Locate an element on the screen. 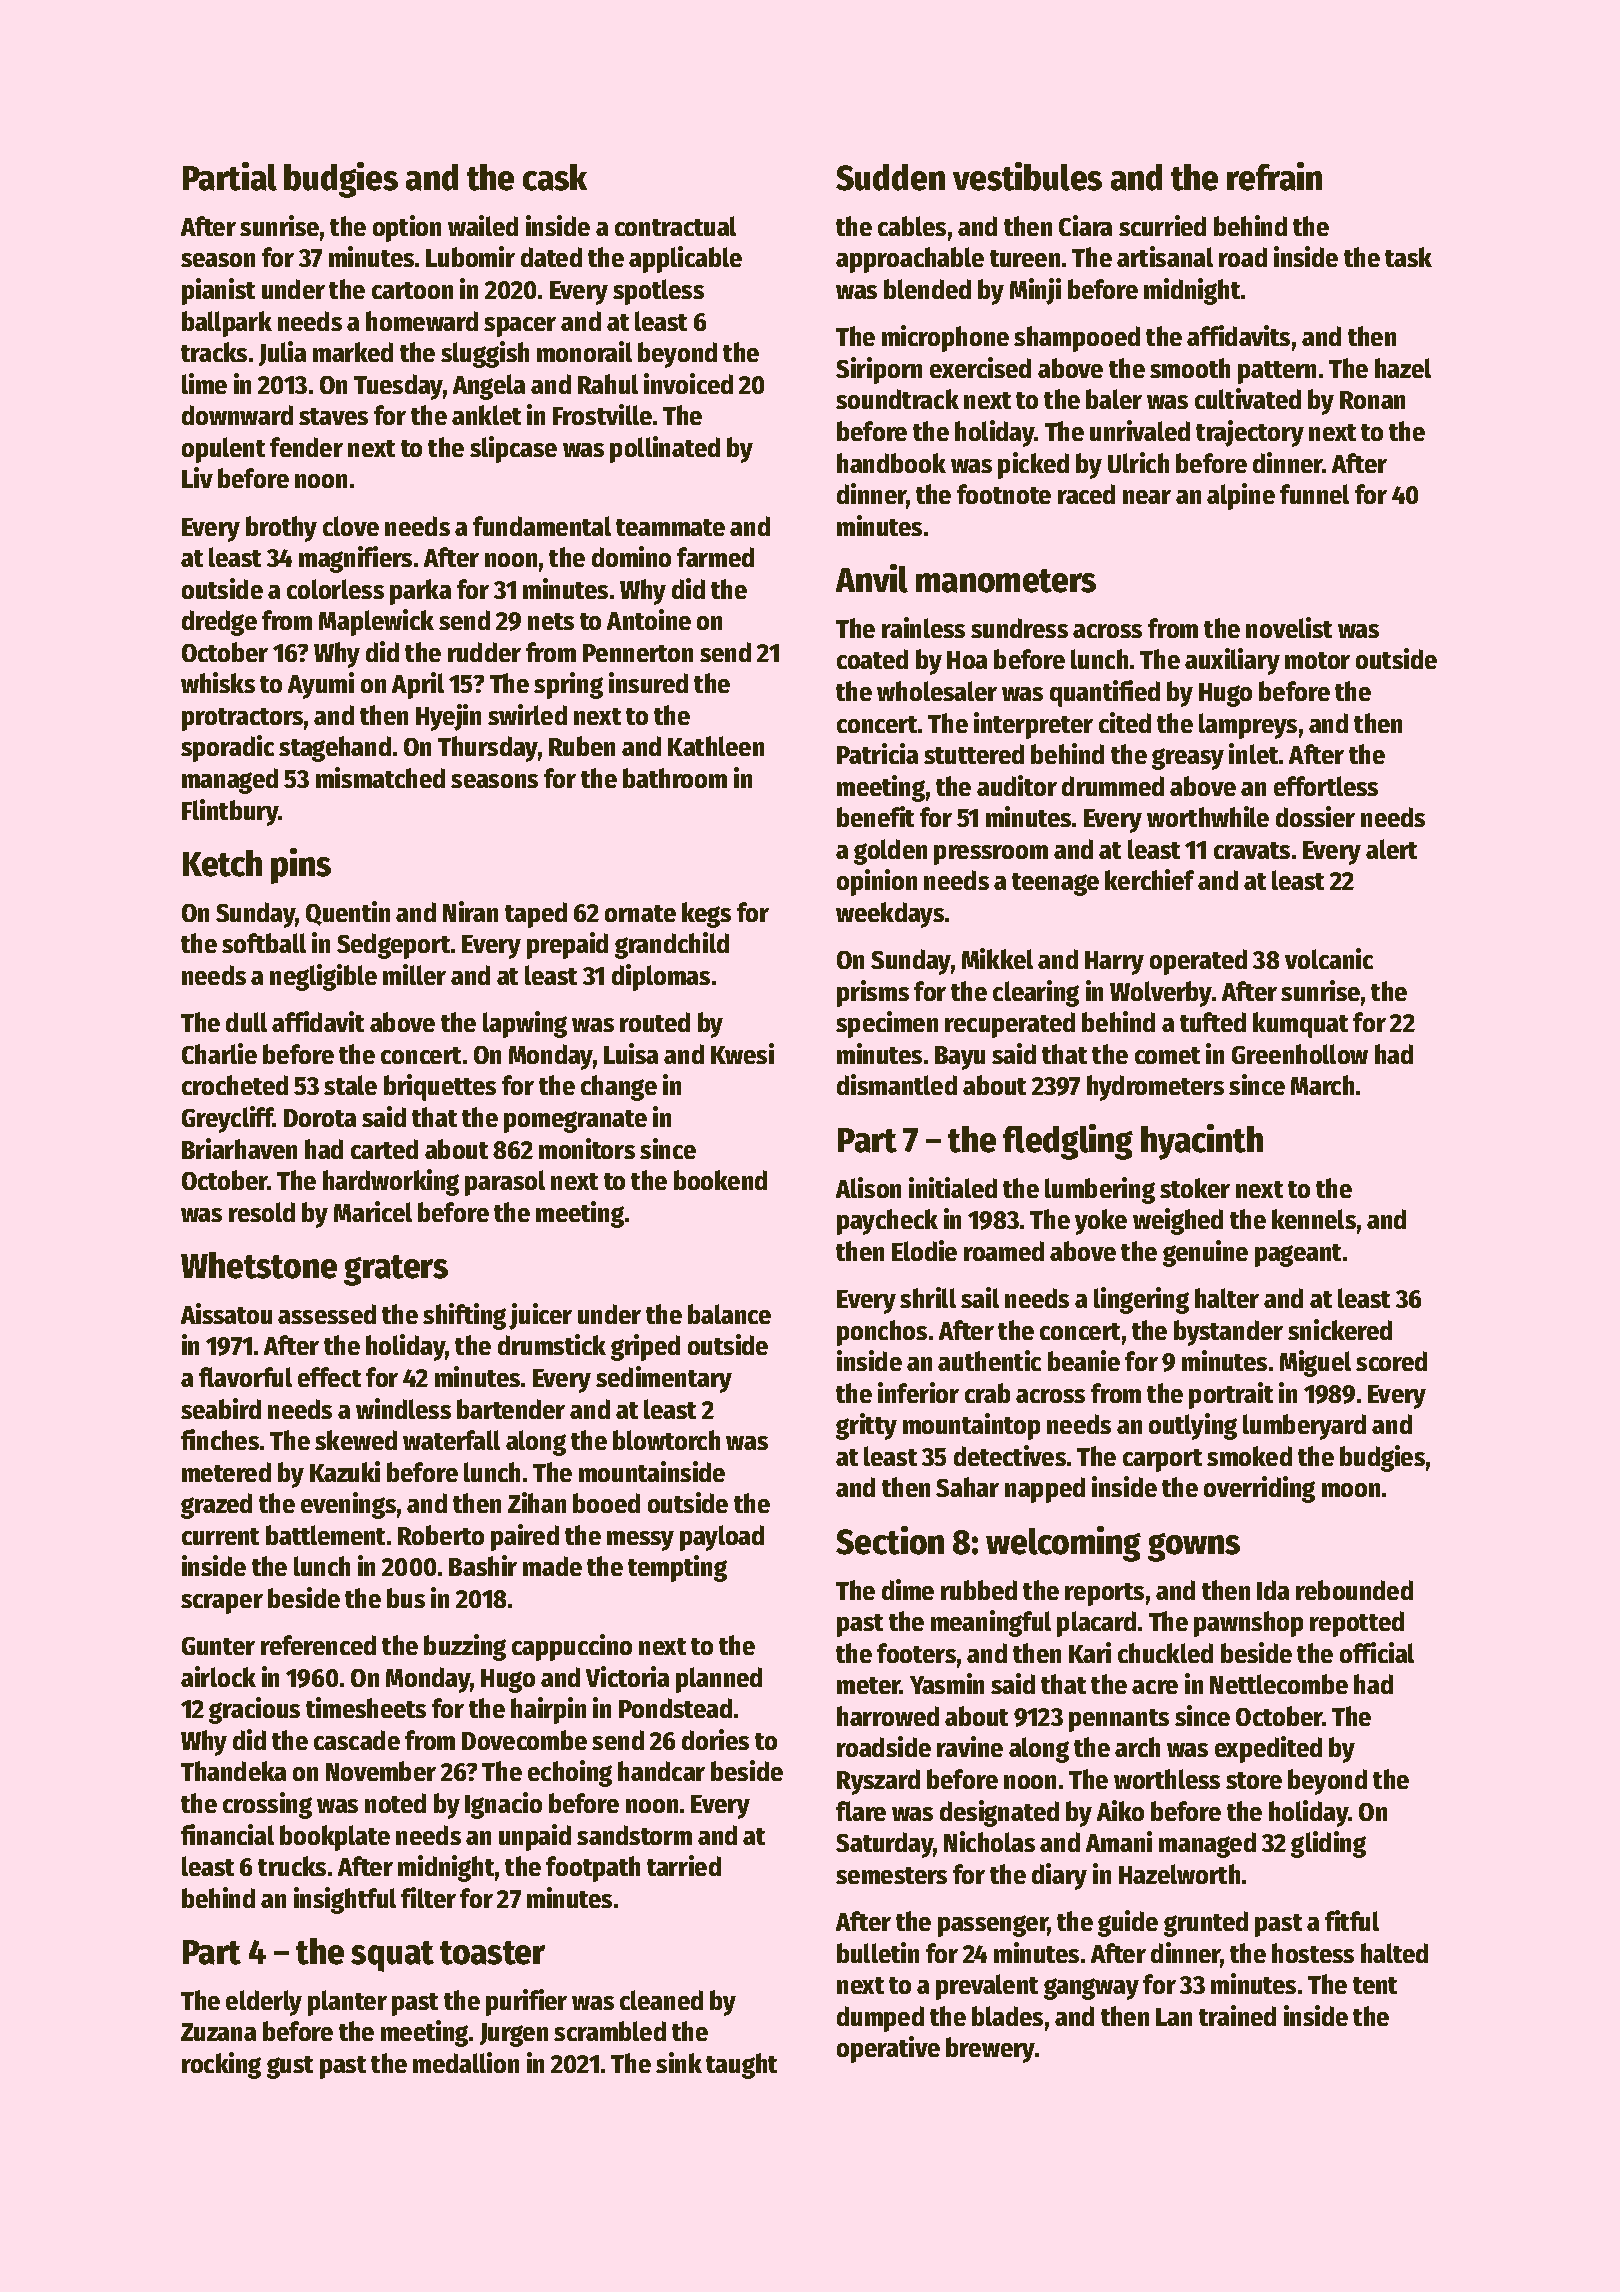  outlying is located at coordinates (1193, 1426).
